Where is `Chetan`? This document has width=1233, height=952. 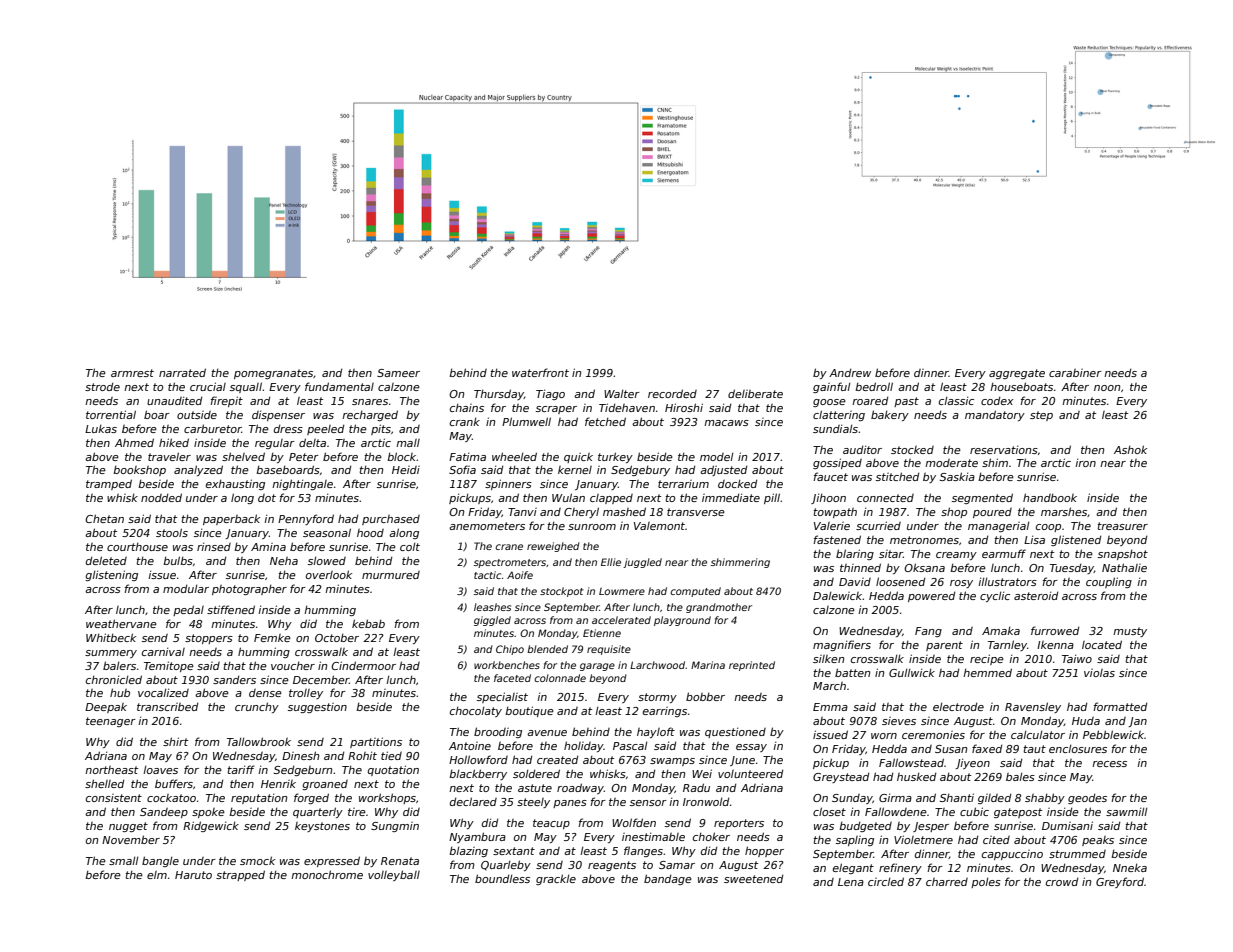
Chetan is located at coordinates (104, 518).
